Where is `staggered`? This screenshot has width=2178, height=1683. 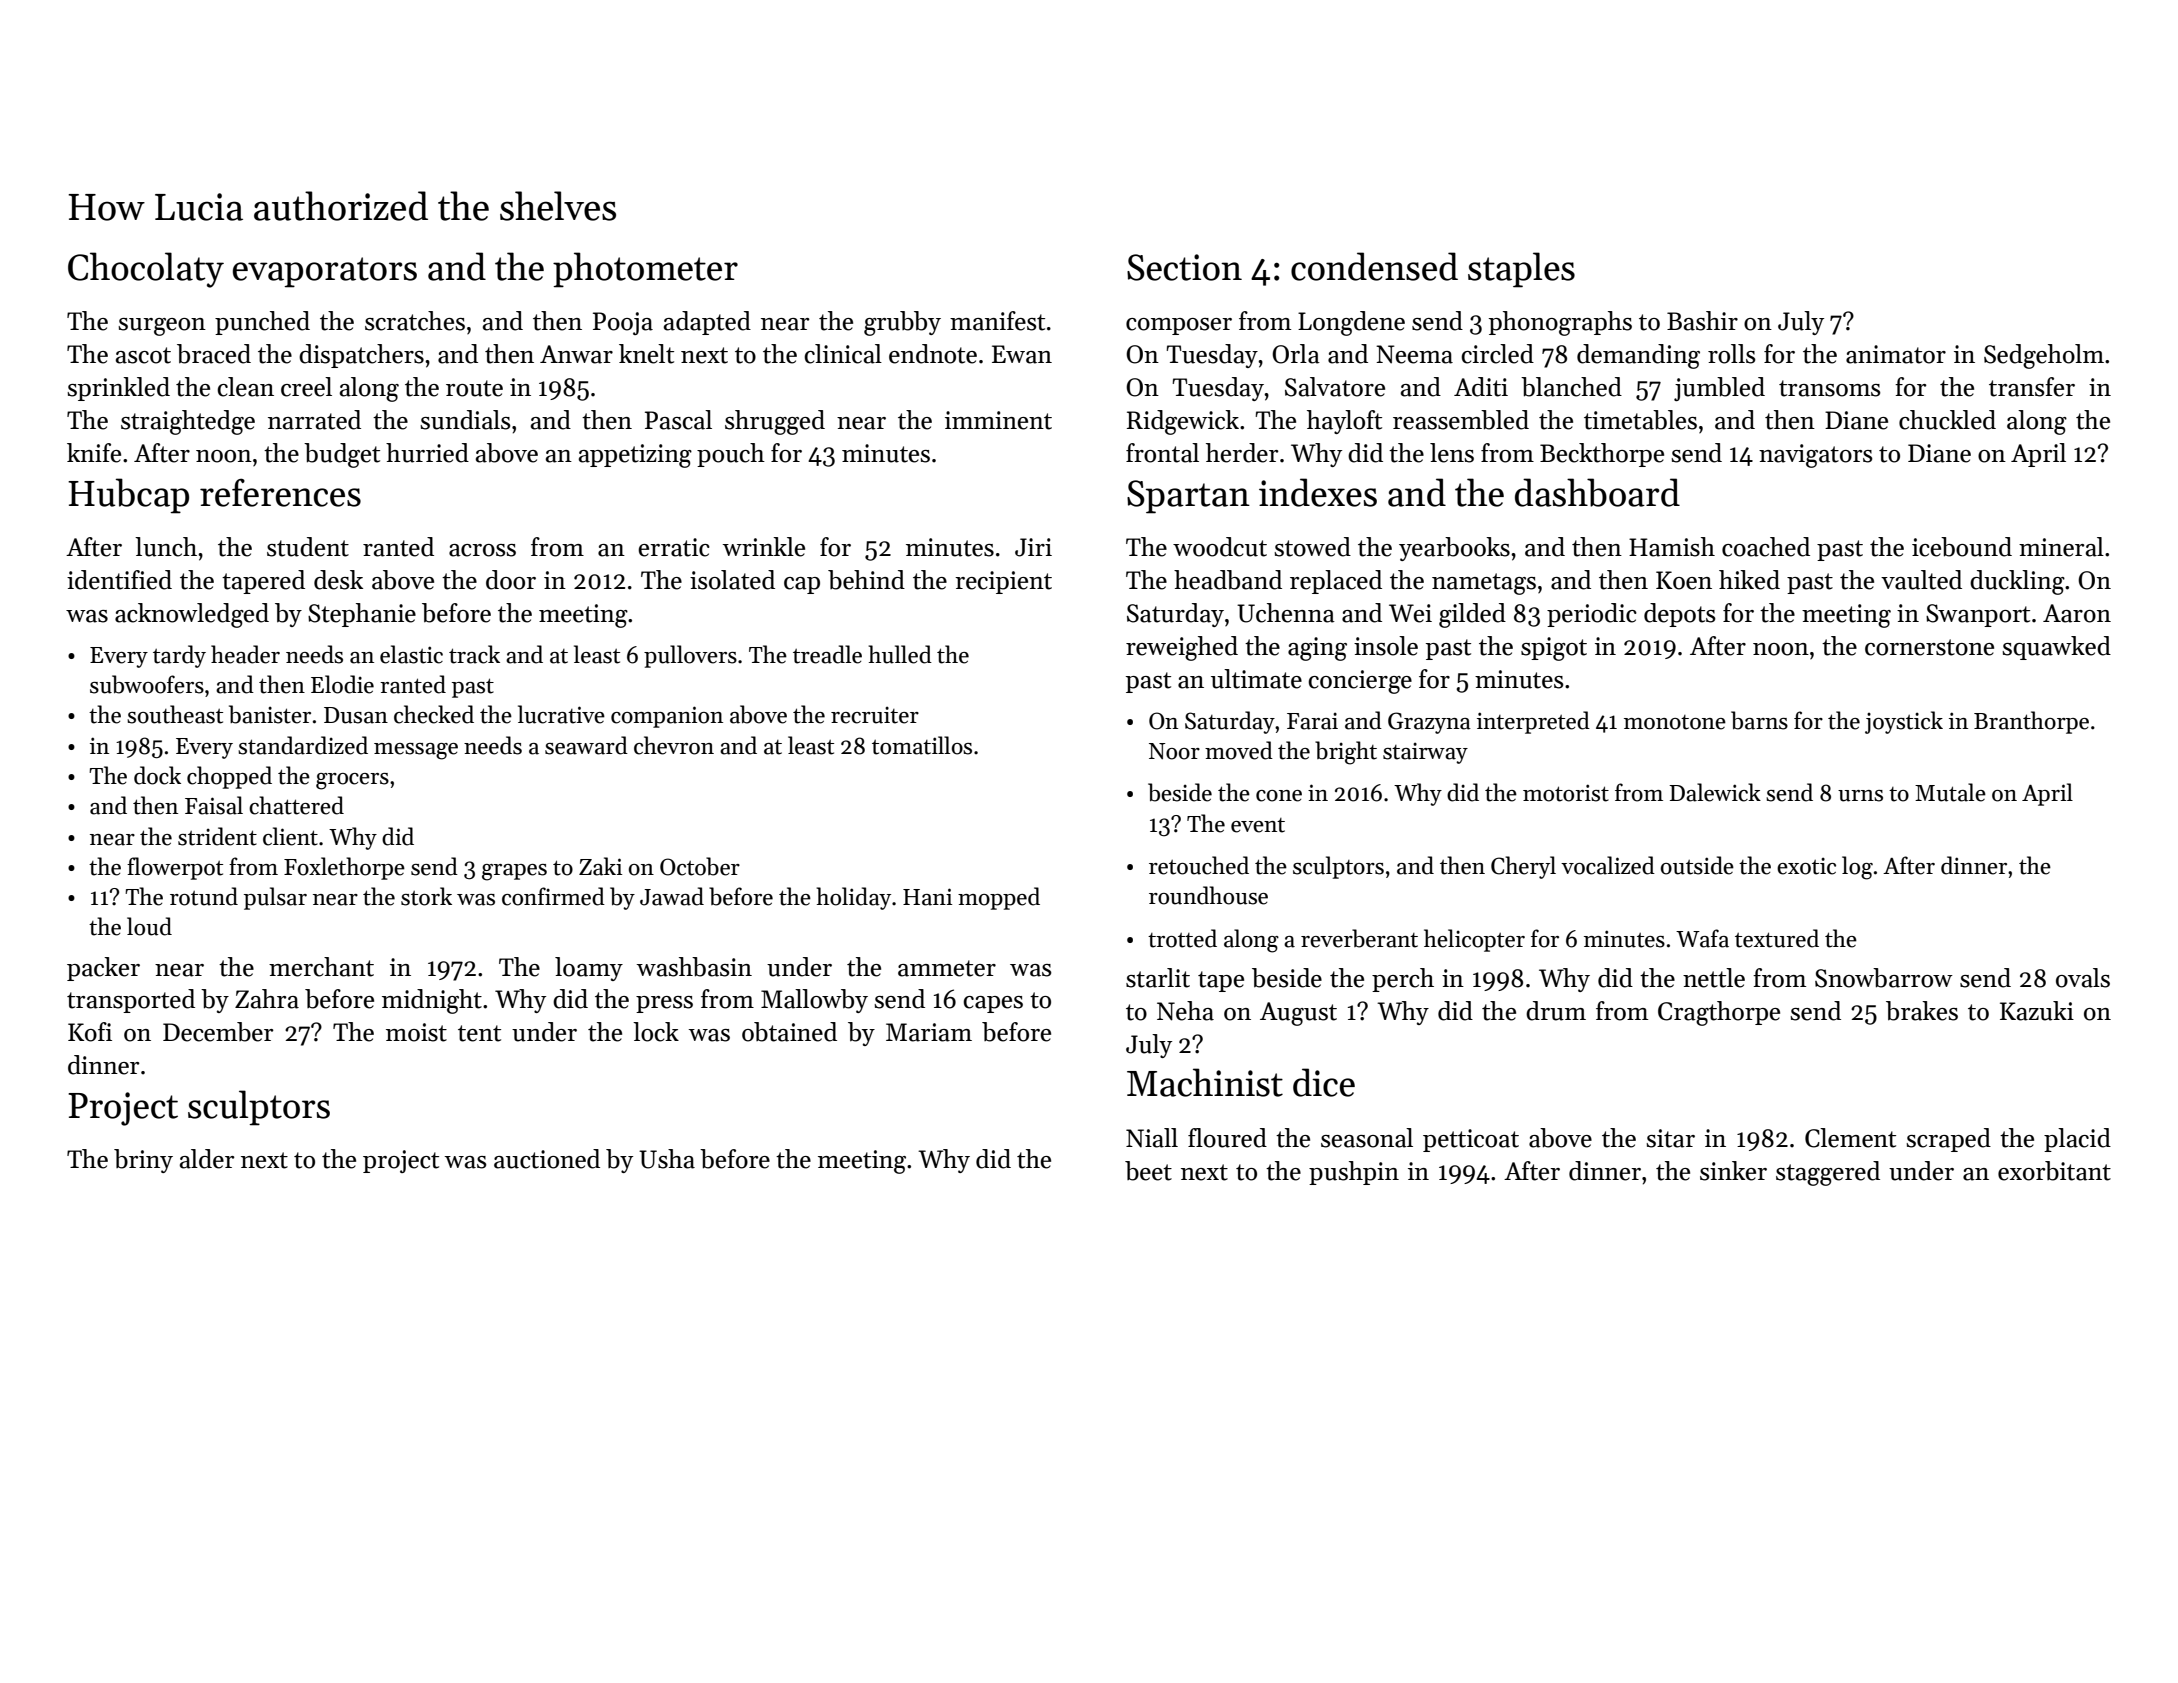
staggered is located at coordinates (1828, 1173).
